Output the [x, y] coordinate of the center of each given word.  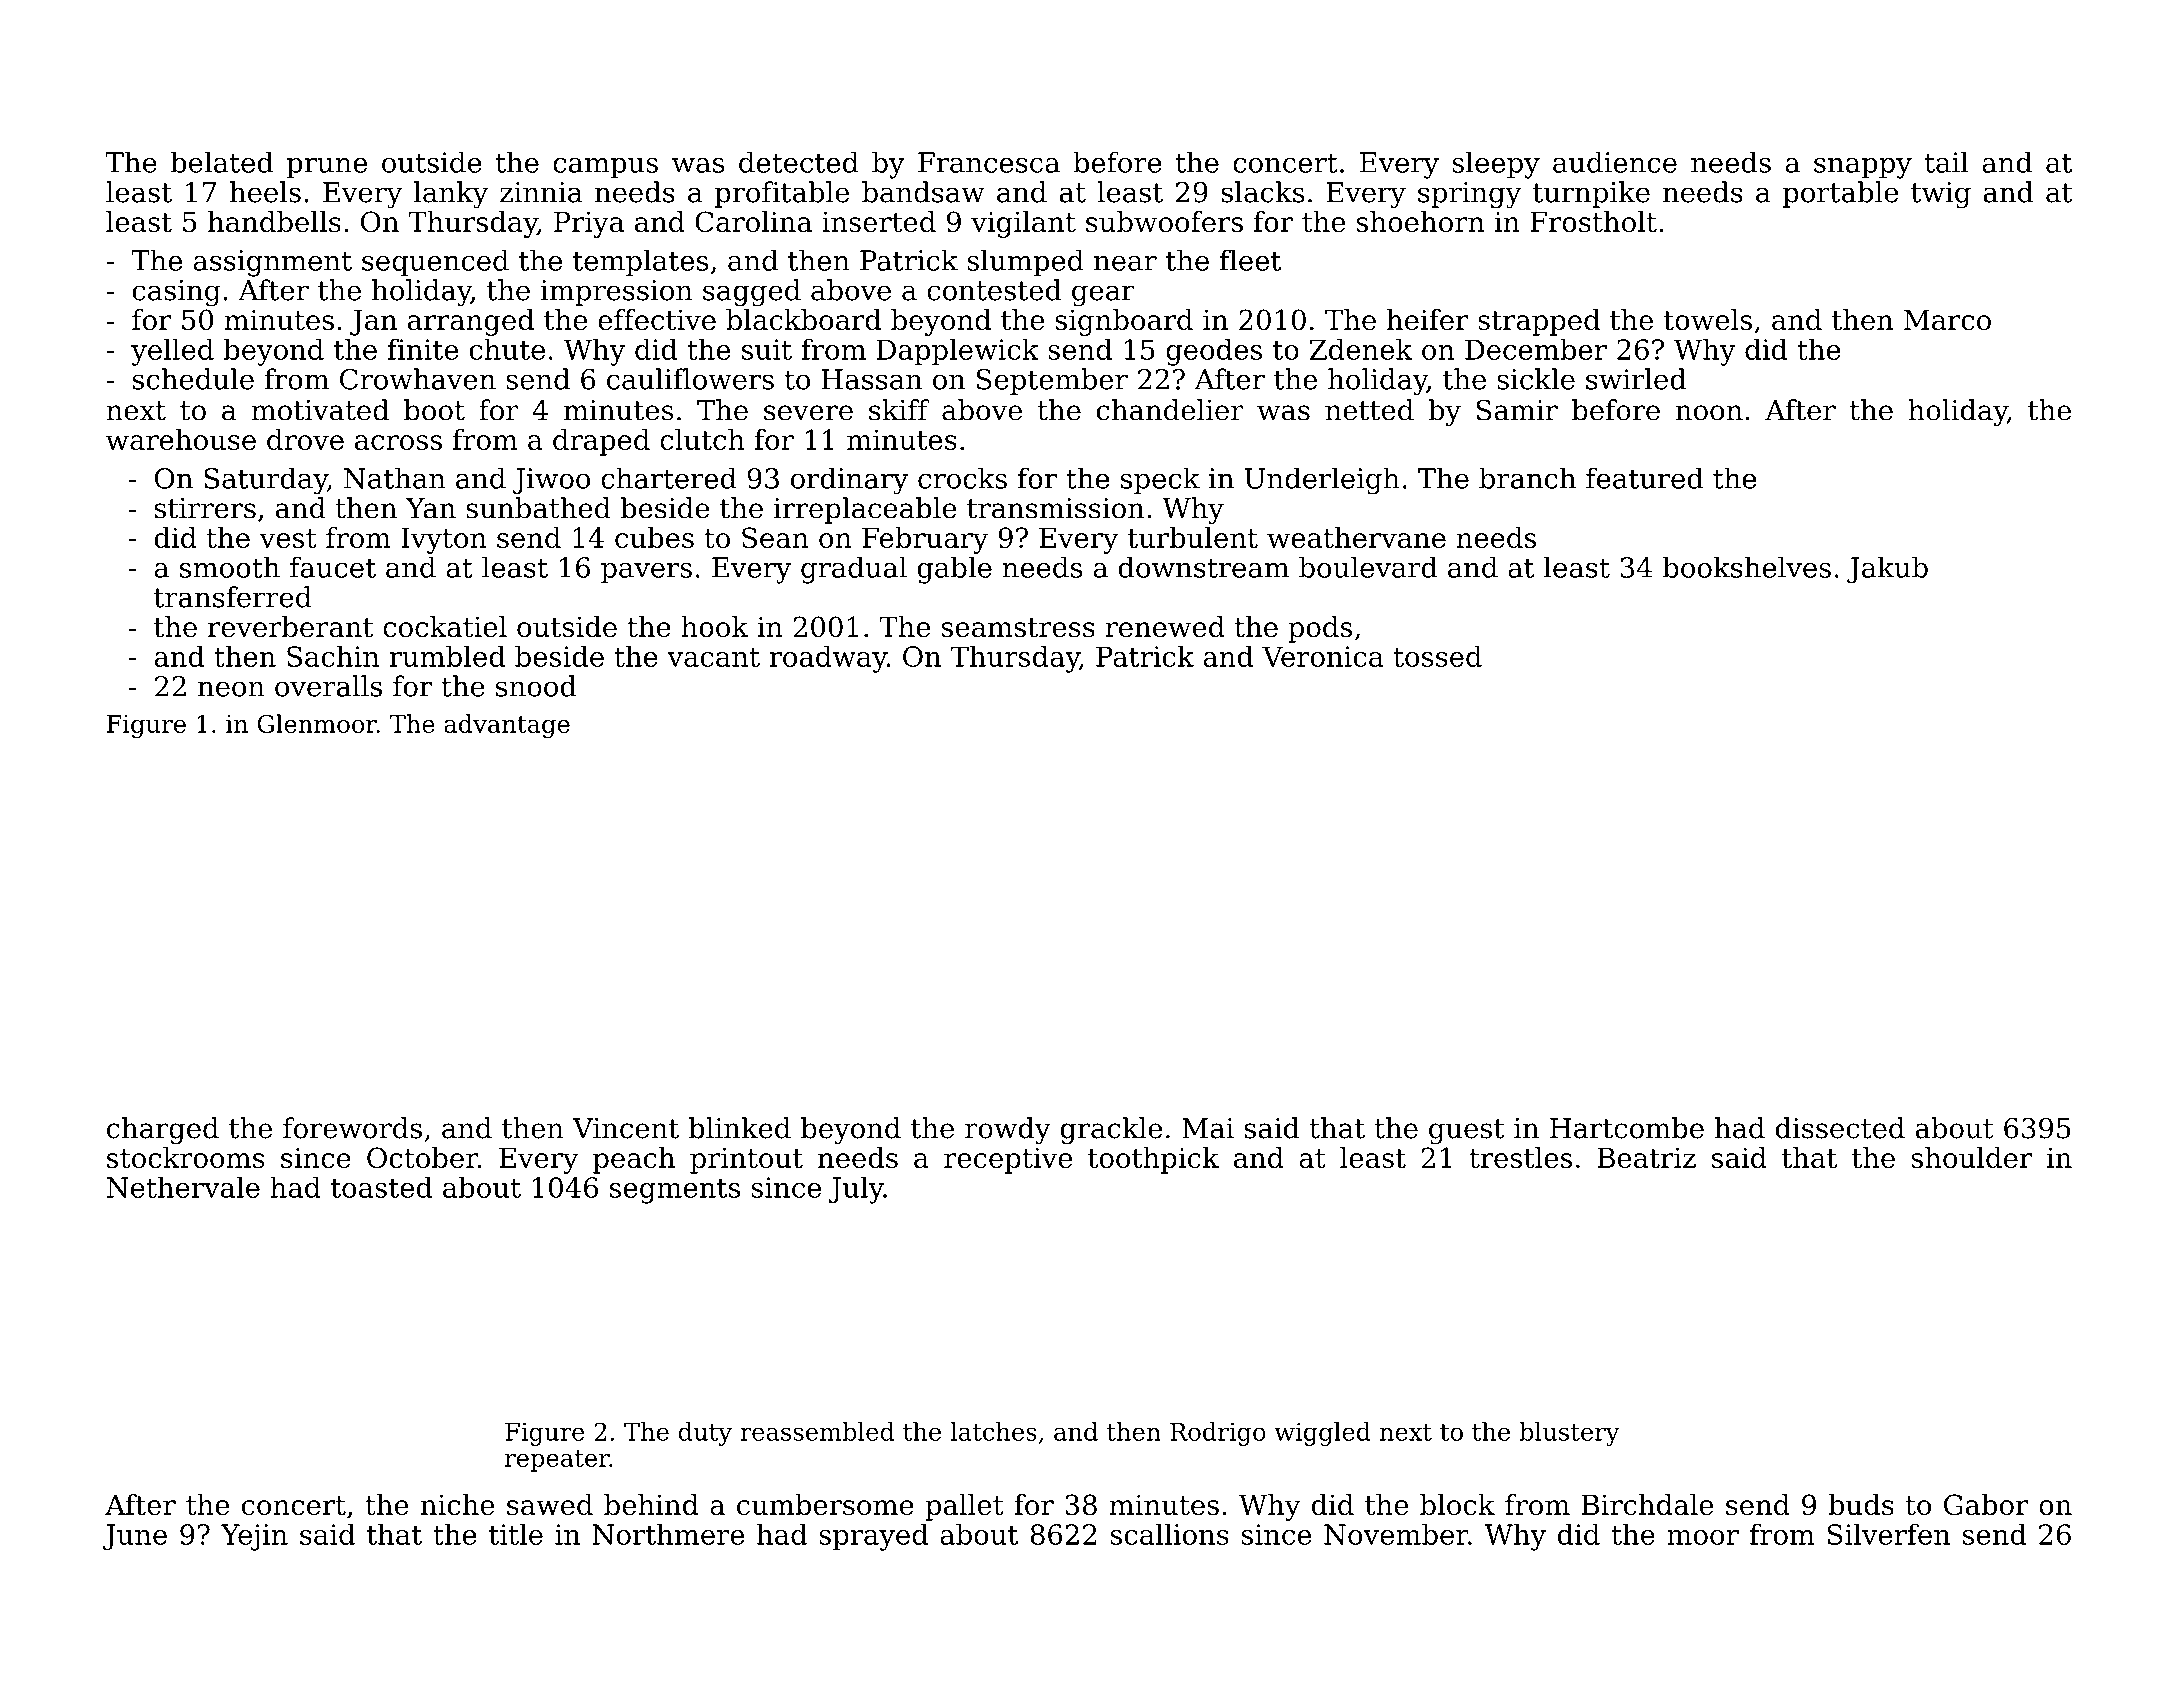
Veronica [1323, 656]
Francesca [989, 162]
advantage [507, 726]
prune [327, 168]
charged [163, 1130]
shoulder [1971, 1157]
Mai [1208, 1128]
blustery [1569, 1434]
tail [1946, 162]
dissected [1840, 1128]
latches [993, 1431]
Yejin [254, 1537]
